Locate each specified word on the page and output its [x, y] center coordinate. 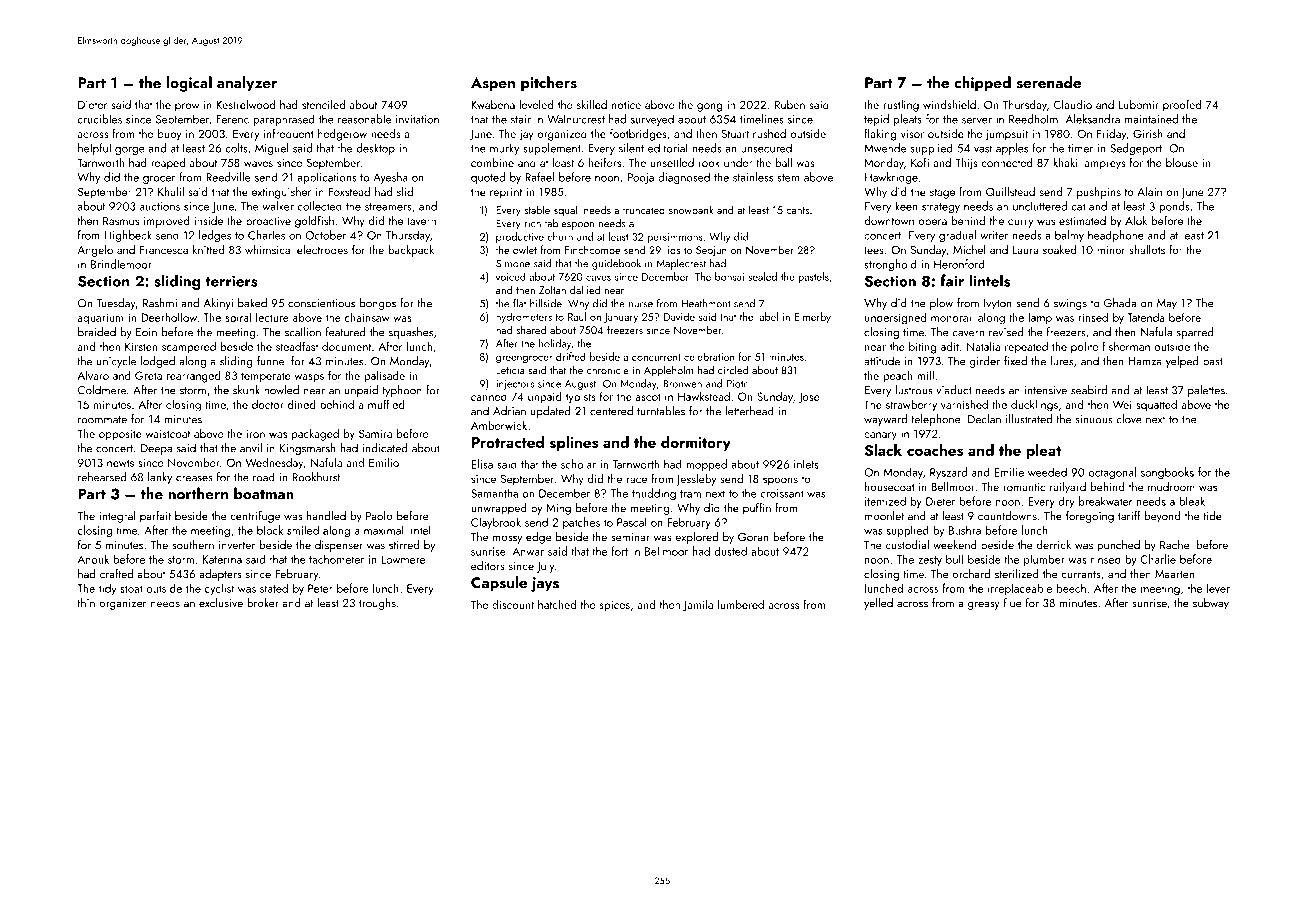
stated [274, 588]
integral [117, 517]
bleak [1192, 501]
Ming [558, 509]
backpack [411, 251]
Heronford [959, 264]
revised [1006, 332]
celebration [709, 356]
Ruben [789, 104]
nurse [641, 305]
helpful [94, 149]
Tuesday [116, 304]
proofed [1182, 105]
